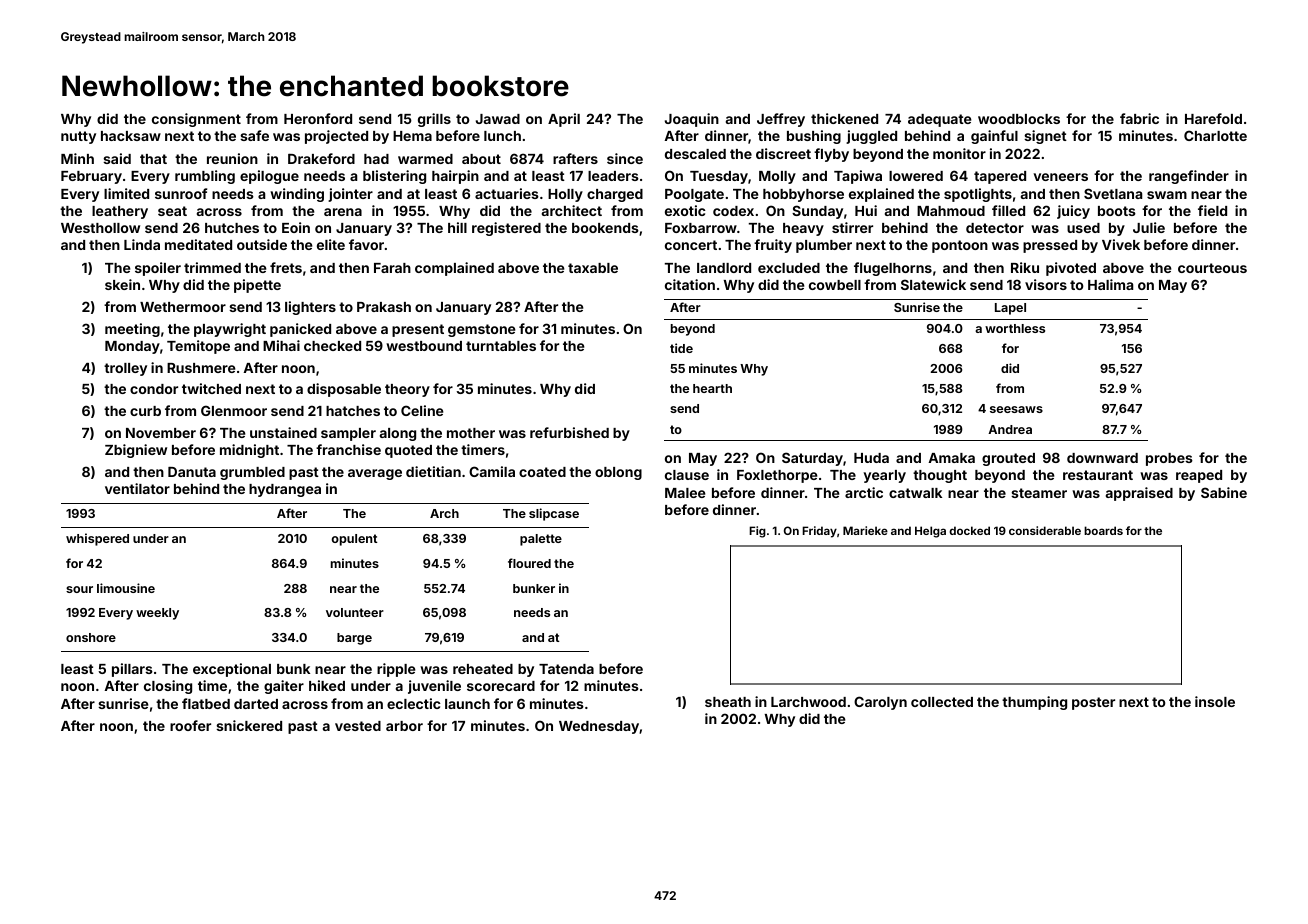  Describe the element at coordinates (880, 703) in the document. I see `Carolyn` at that location.
